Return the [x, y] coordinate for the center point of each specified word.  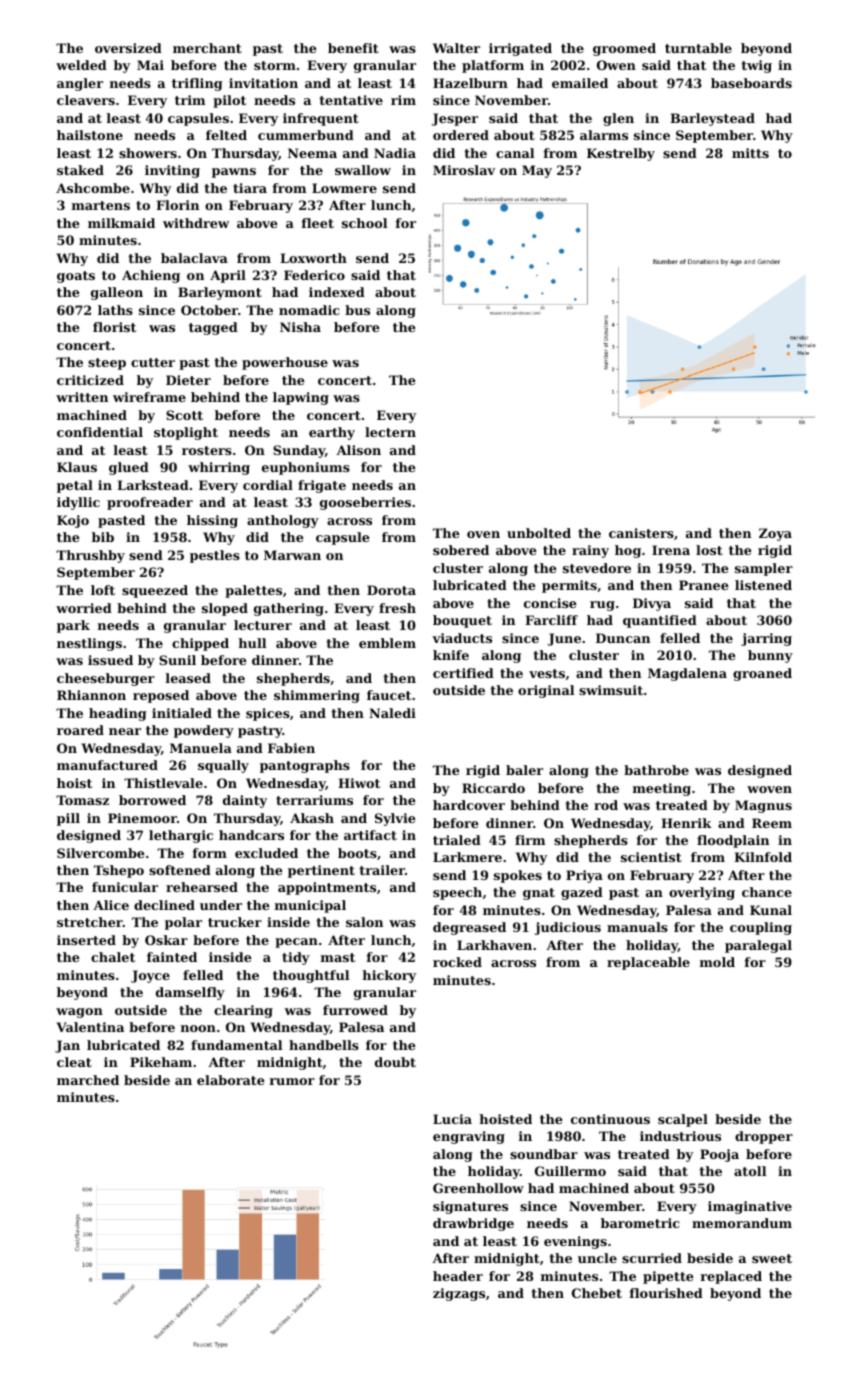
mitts [750, 153]
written [82, 397]
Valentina [90, 1027]
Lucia [452, 1119]
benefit [353, 48]
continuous [610, 1119]
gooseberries [365, 503]
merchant [207, 48]
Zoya [775, 534]
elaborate [231, 1080]
